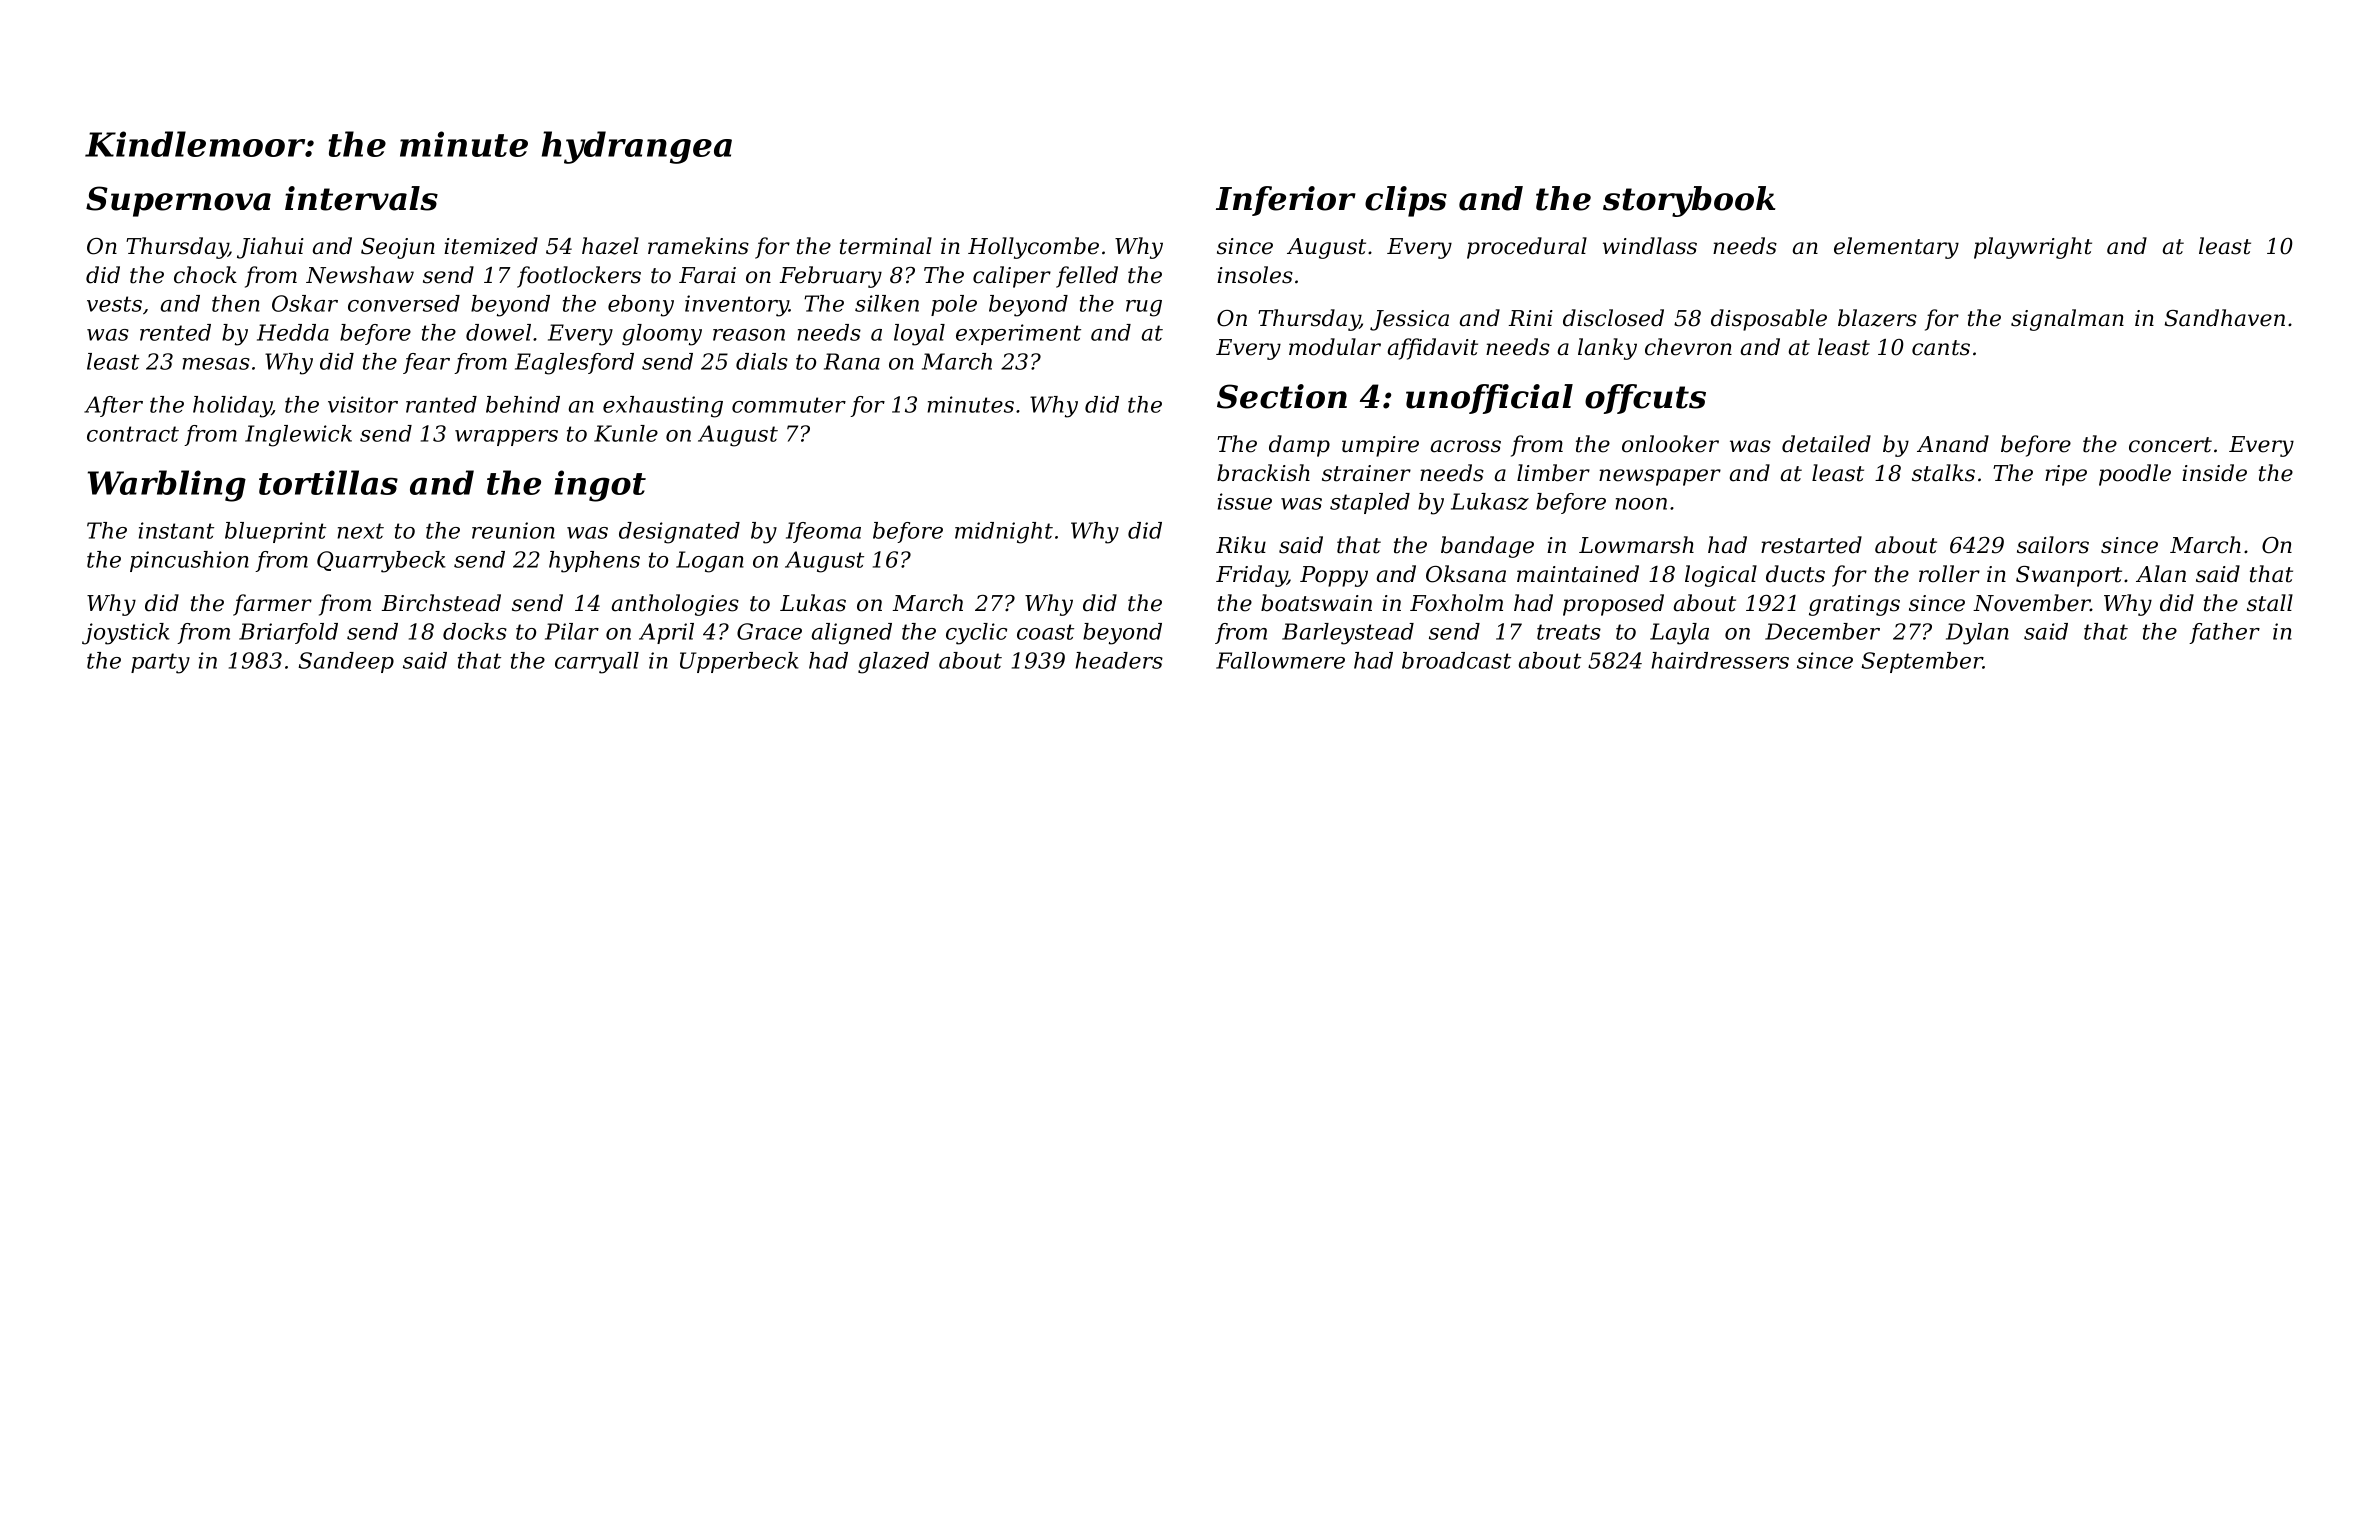 Image resolution: width=2380 pixels, height=1540 pixels. What do you see at coordinates (1119, 660) in the screenshot?
I see `headers` at bounding box center [1119, 660].
